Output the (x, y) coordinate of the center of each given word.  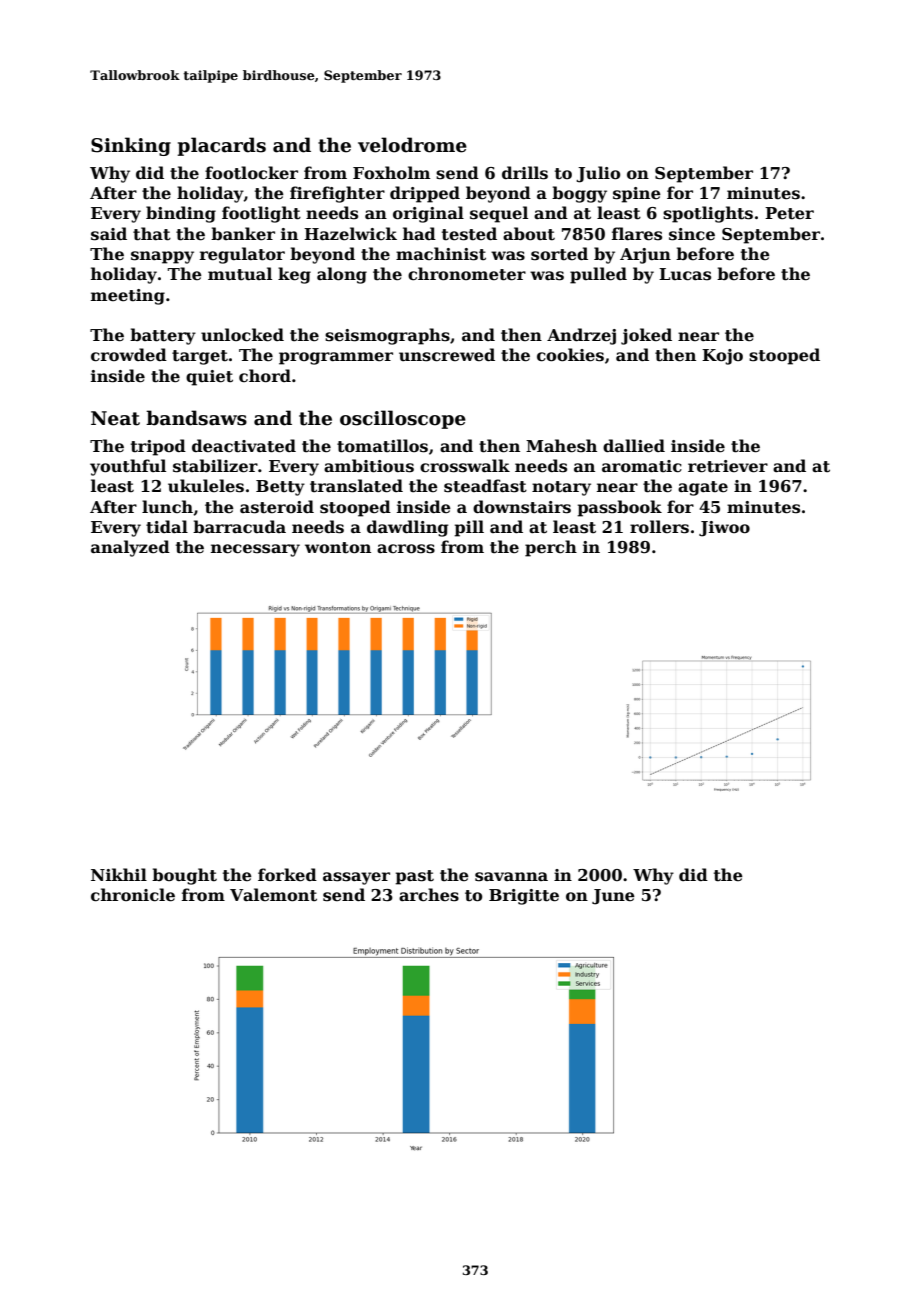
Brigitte (524, 897)
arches (429, 895)
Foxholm (391, 173)
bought (184, 876)
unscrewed (447, 355)
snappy (162, 257)
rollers (659, 527)
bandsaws (196, 418)
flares (637, 234)
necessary (255, 550)
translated (356, 486)
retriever (728, 466)
